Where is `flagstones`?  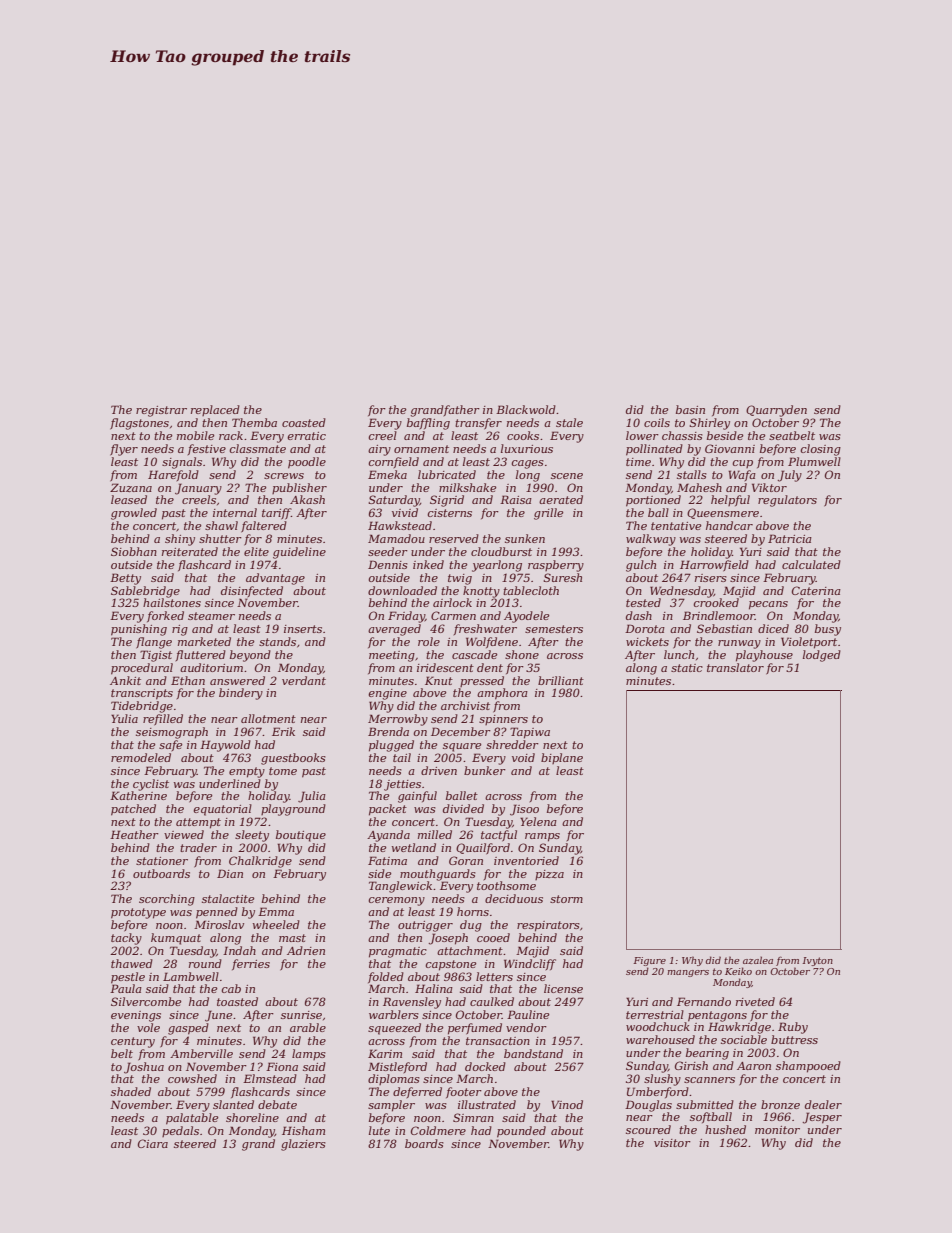
flagstones is located at coordinates (139, 424).
